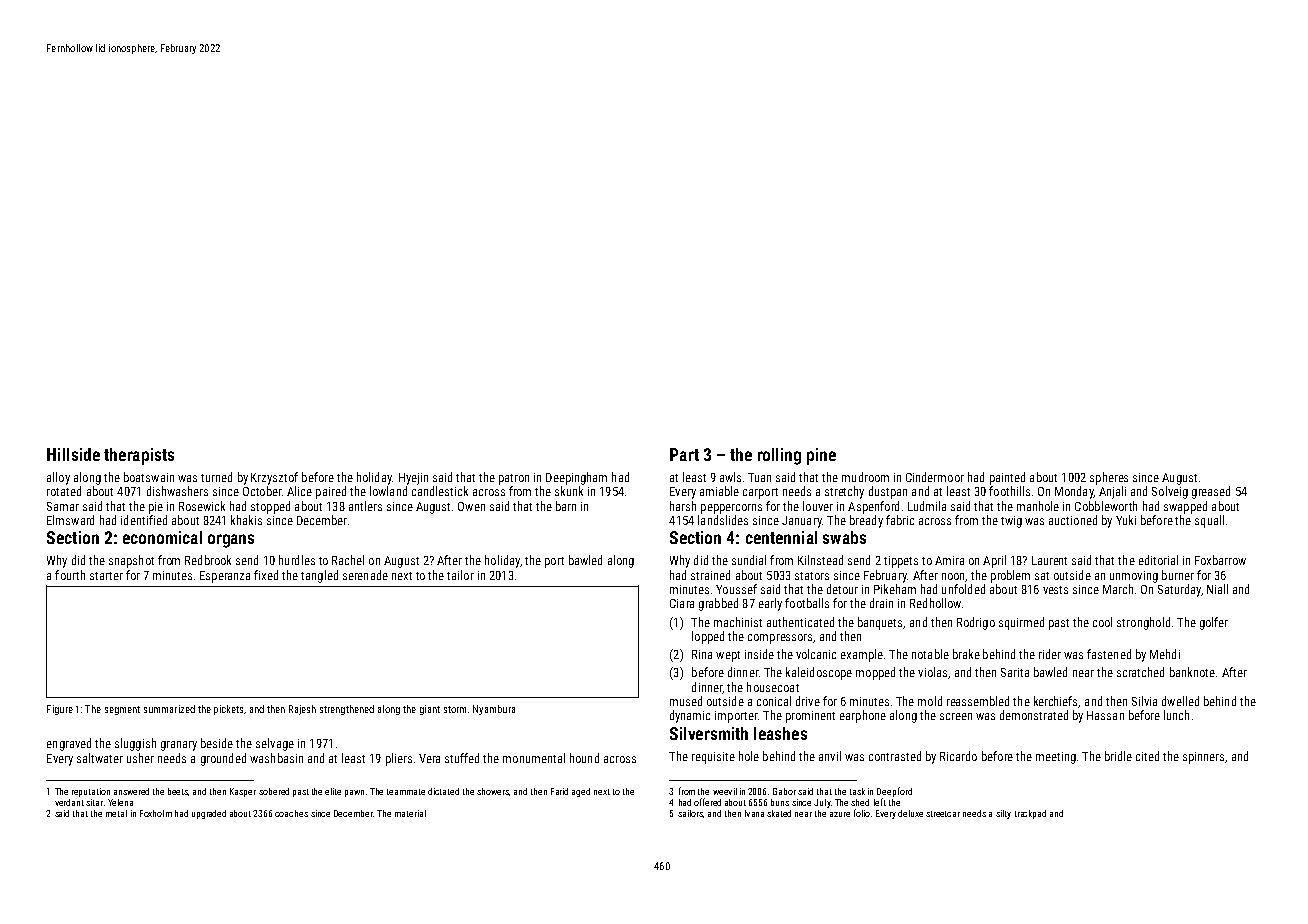  I want to click on trackpad, so click(1030, 814).
